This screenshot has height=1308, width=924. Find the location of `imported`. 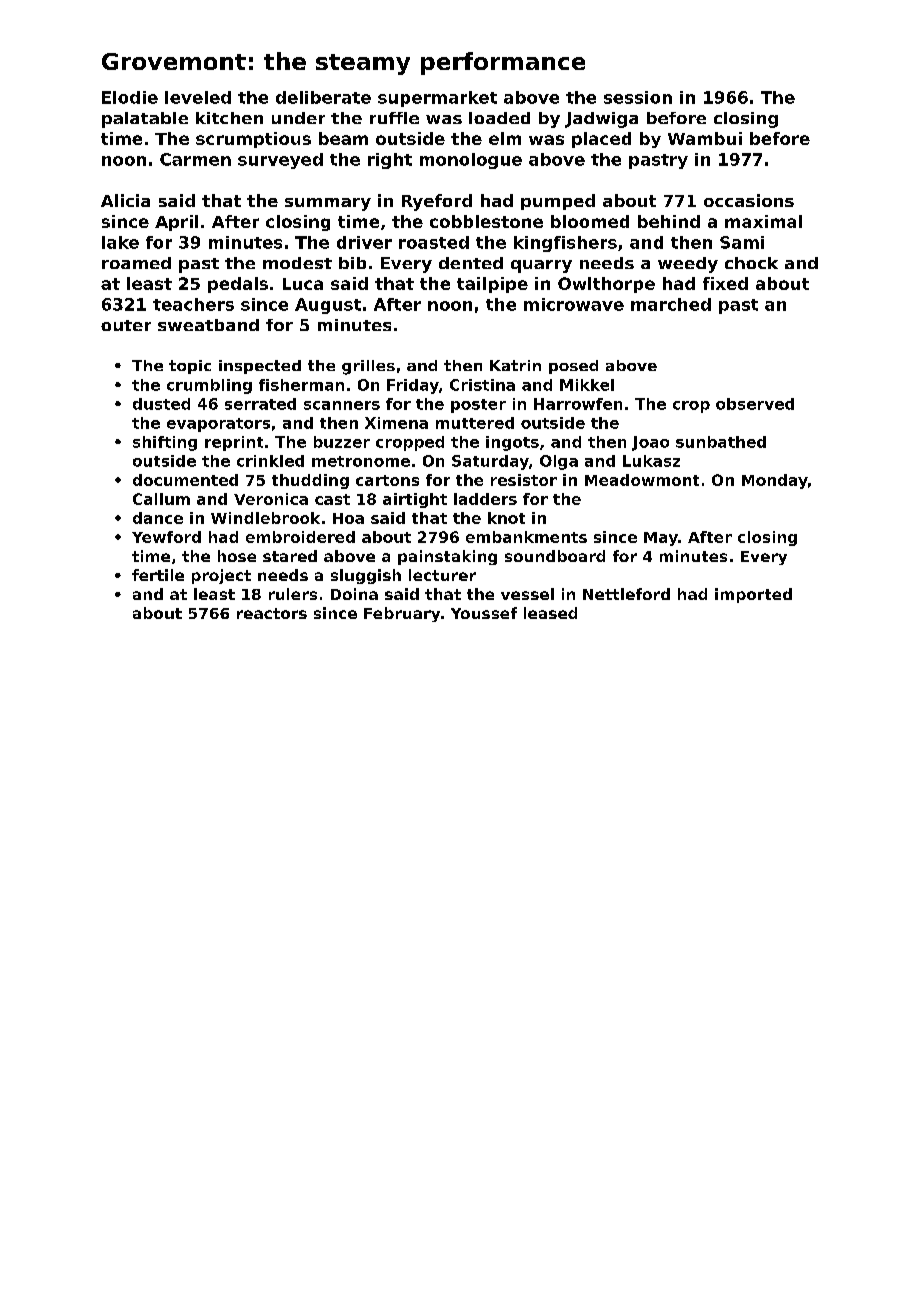

imported is located at coordinates (753, 595).
